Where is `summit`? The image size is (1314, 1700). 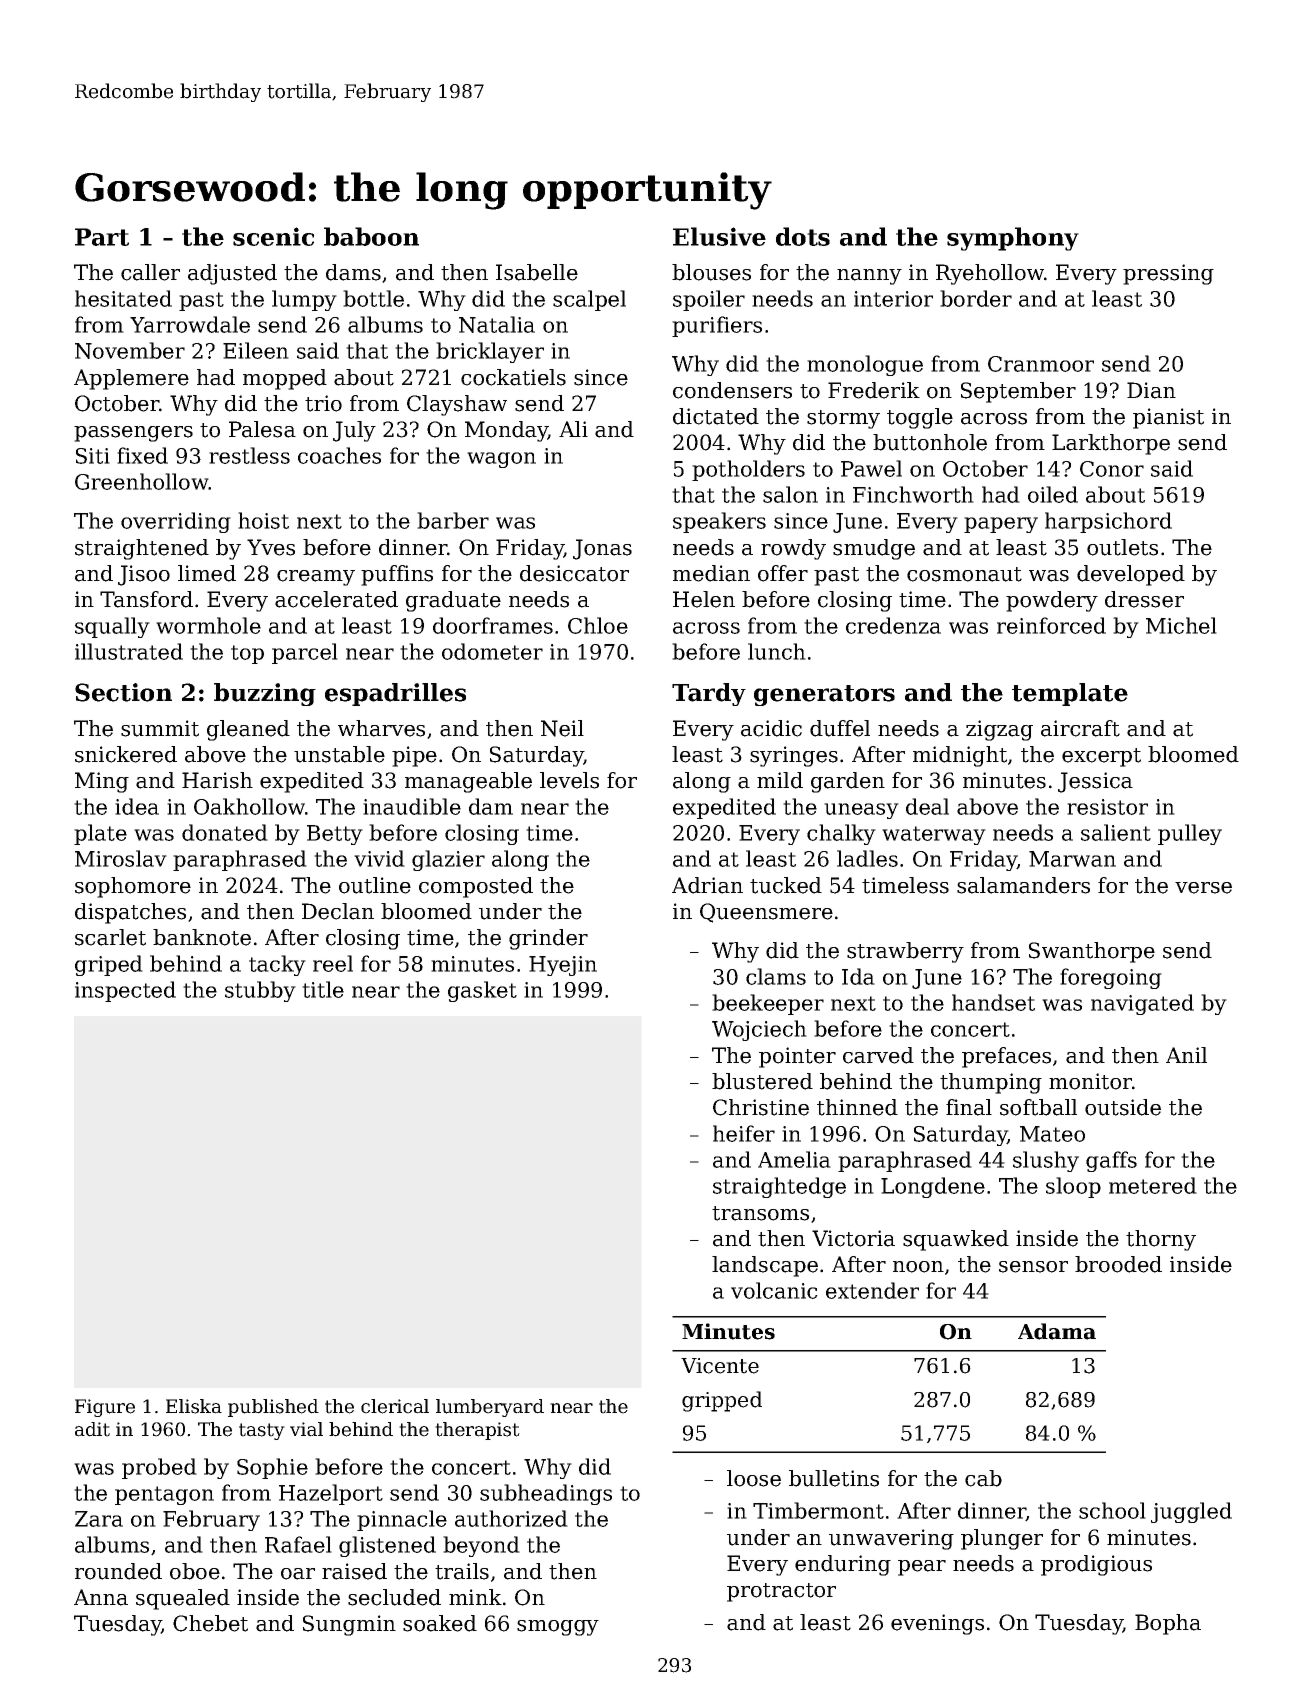 summit is located at coordinates (160, 728).
